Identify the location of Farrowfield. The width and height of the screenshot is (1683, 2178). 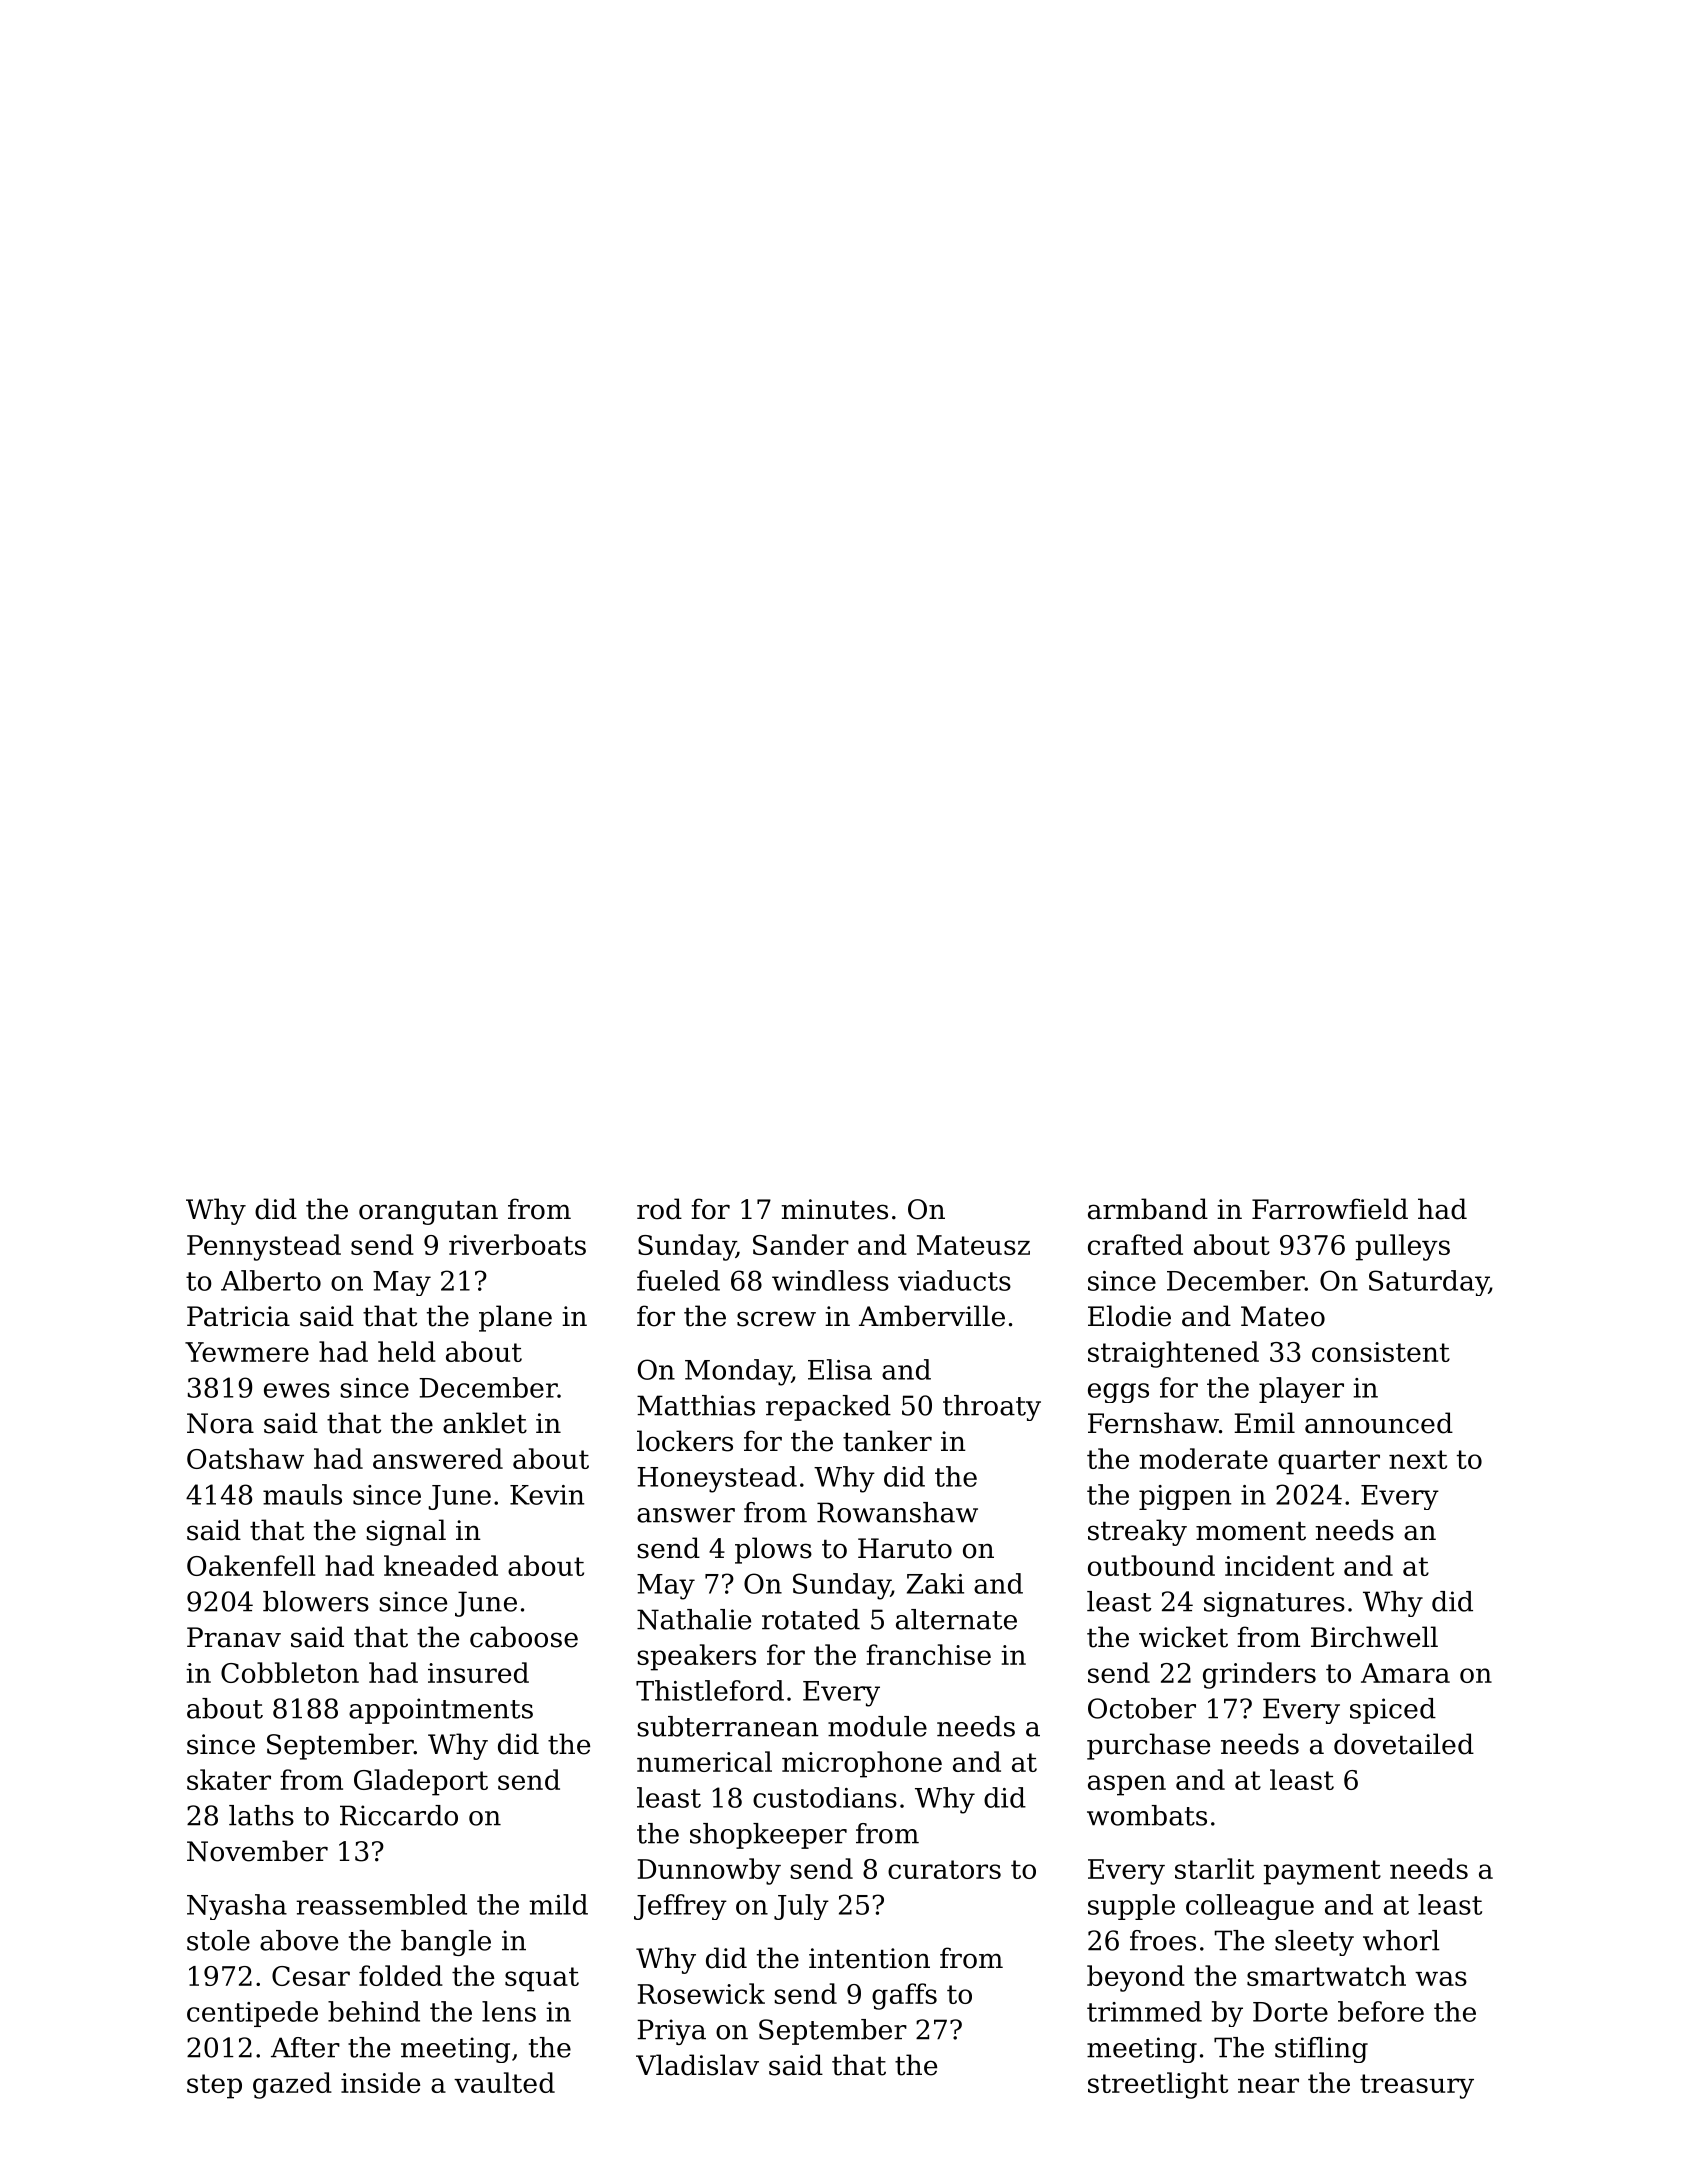
(1330, 1209).
